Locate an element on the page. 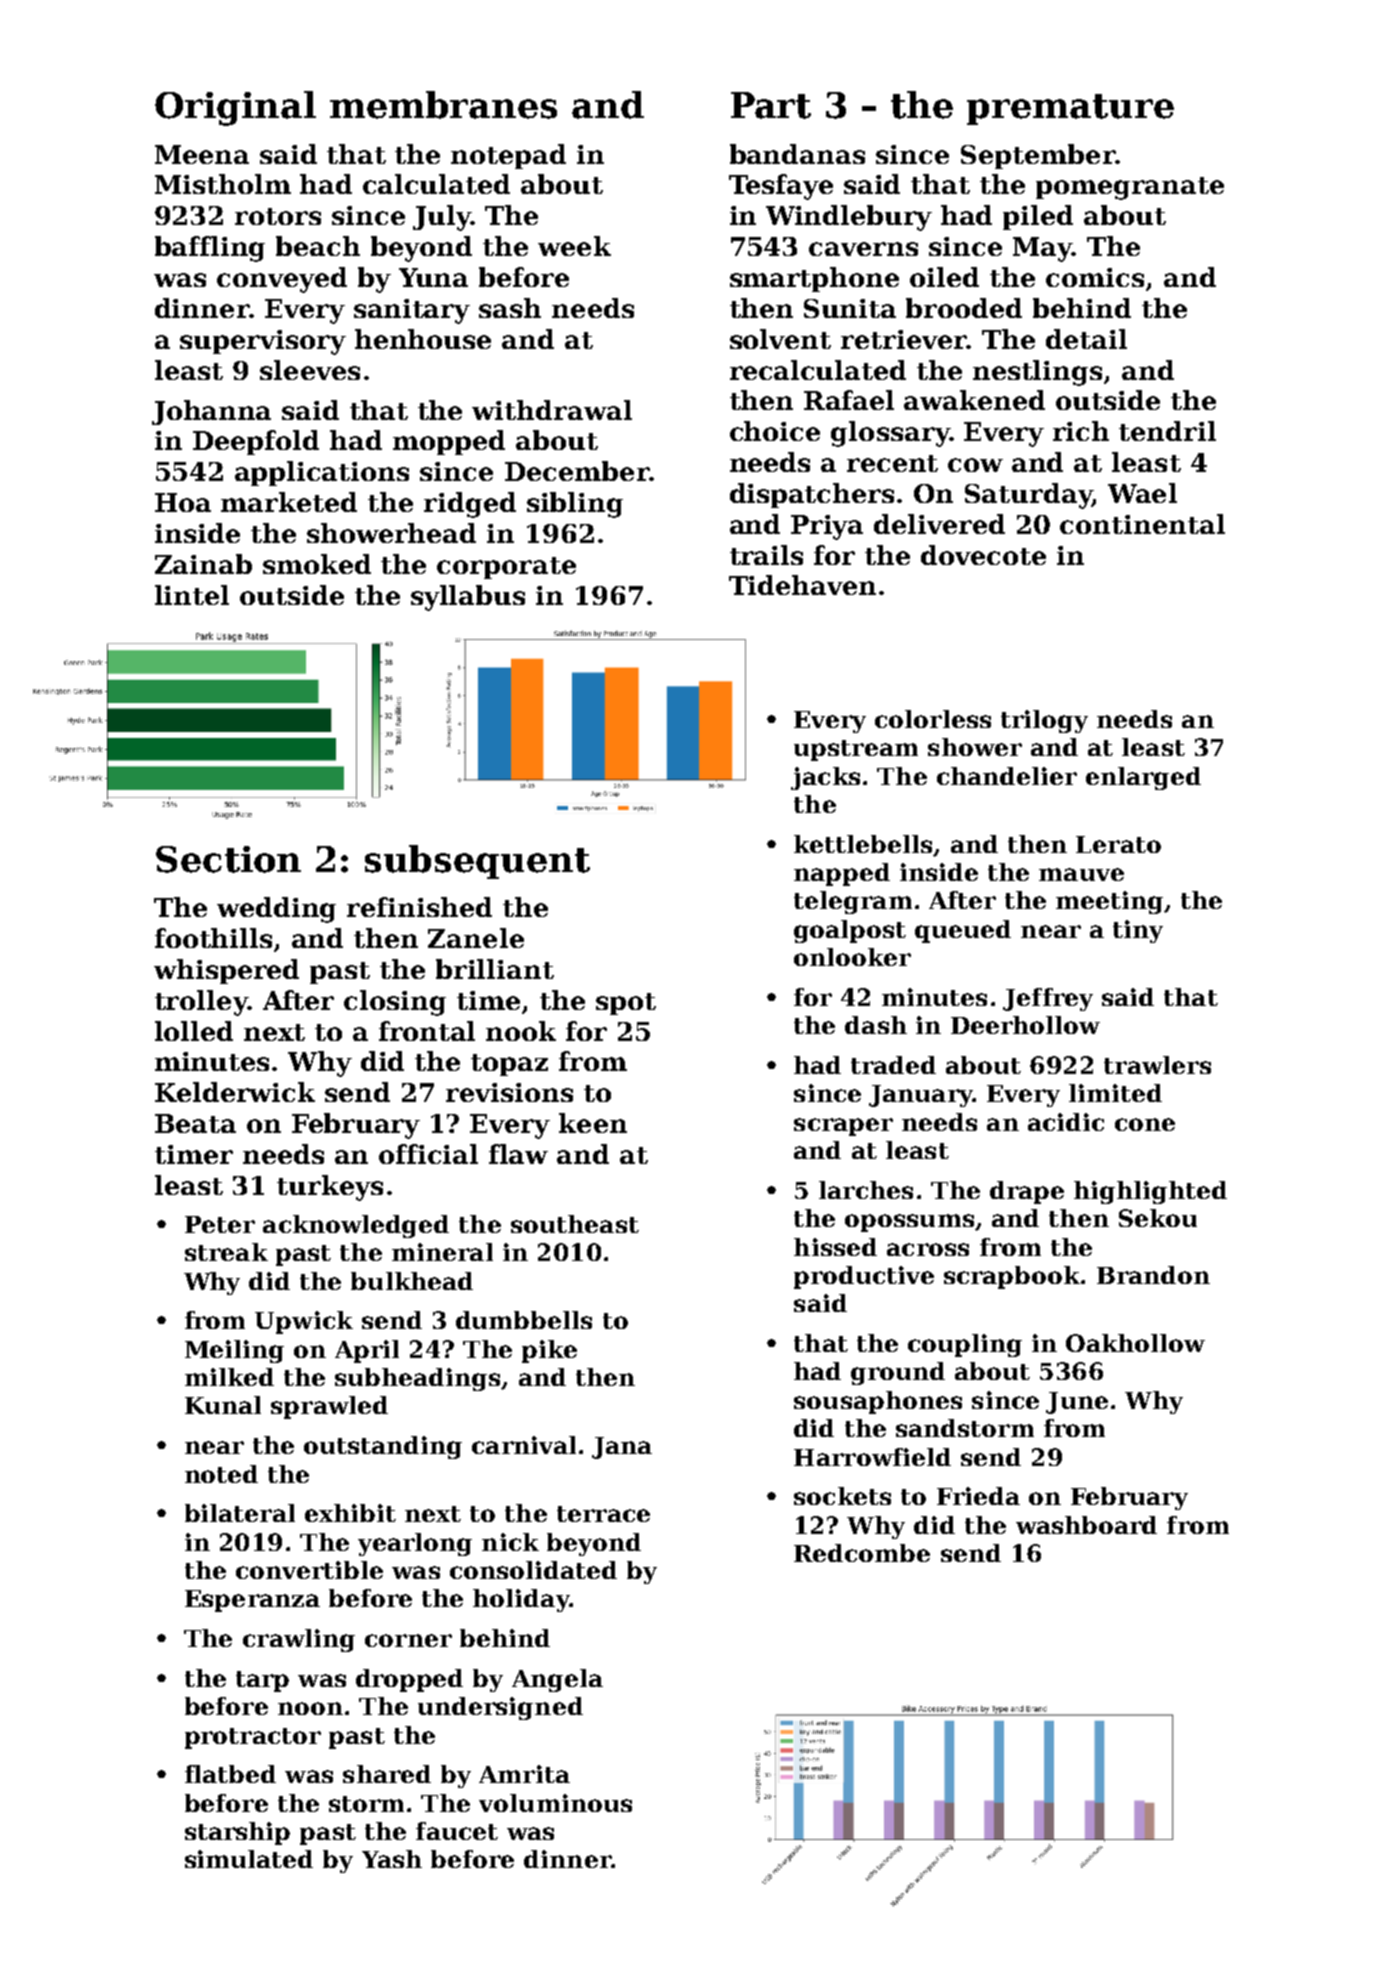 Image resolution: width=1386 pixels, height=1969 pixels. Part is located at coordinates (771, 105).
